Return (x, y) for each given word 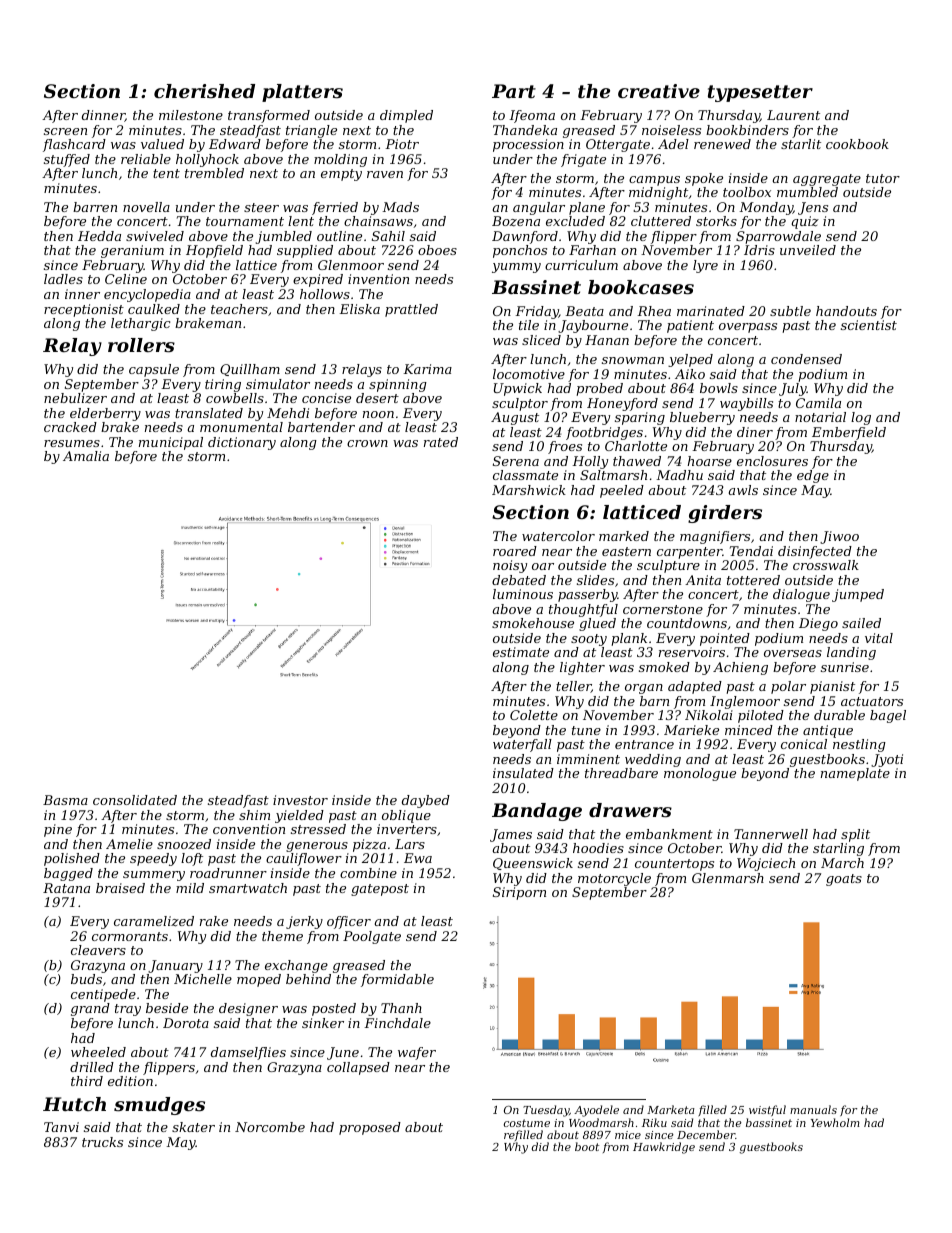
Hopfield (214, 251)
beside (167, 1008)
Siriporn (519, 893)
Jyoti (887, 760)
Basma (65, 800)
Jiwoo (839, 537)
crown (367, 443)
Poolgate (372, 937)
